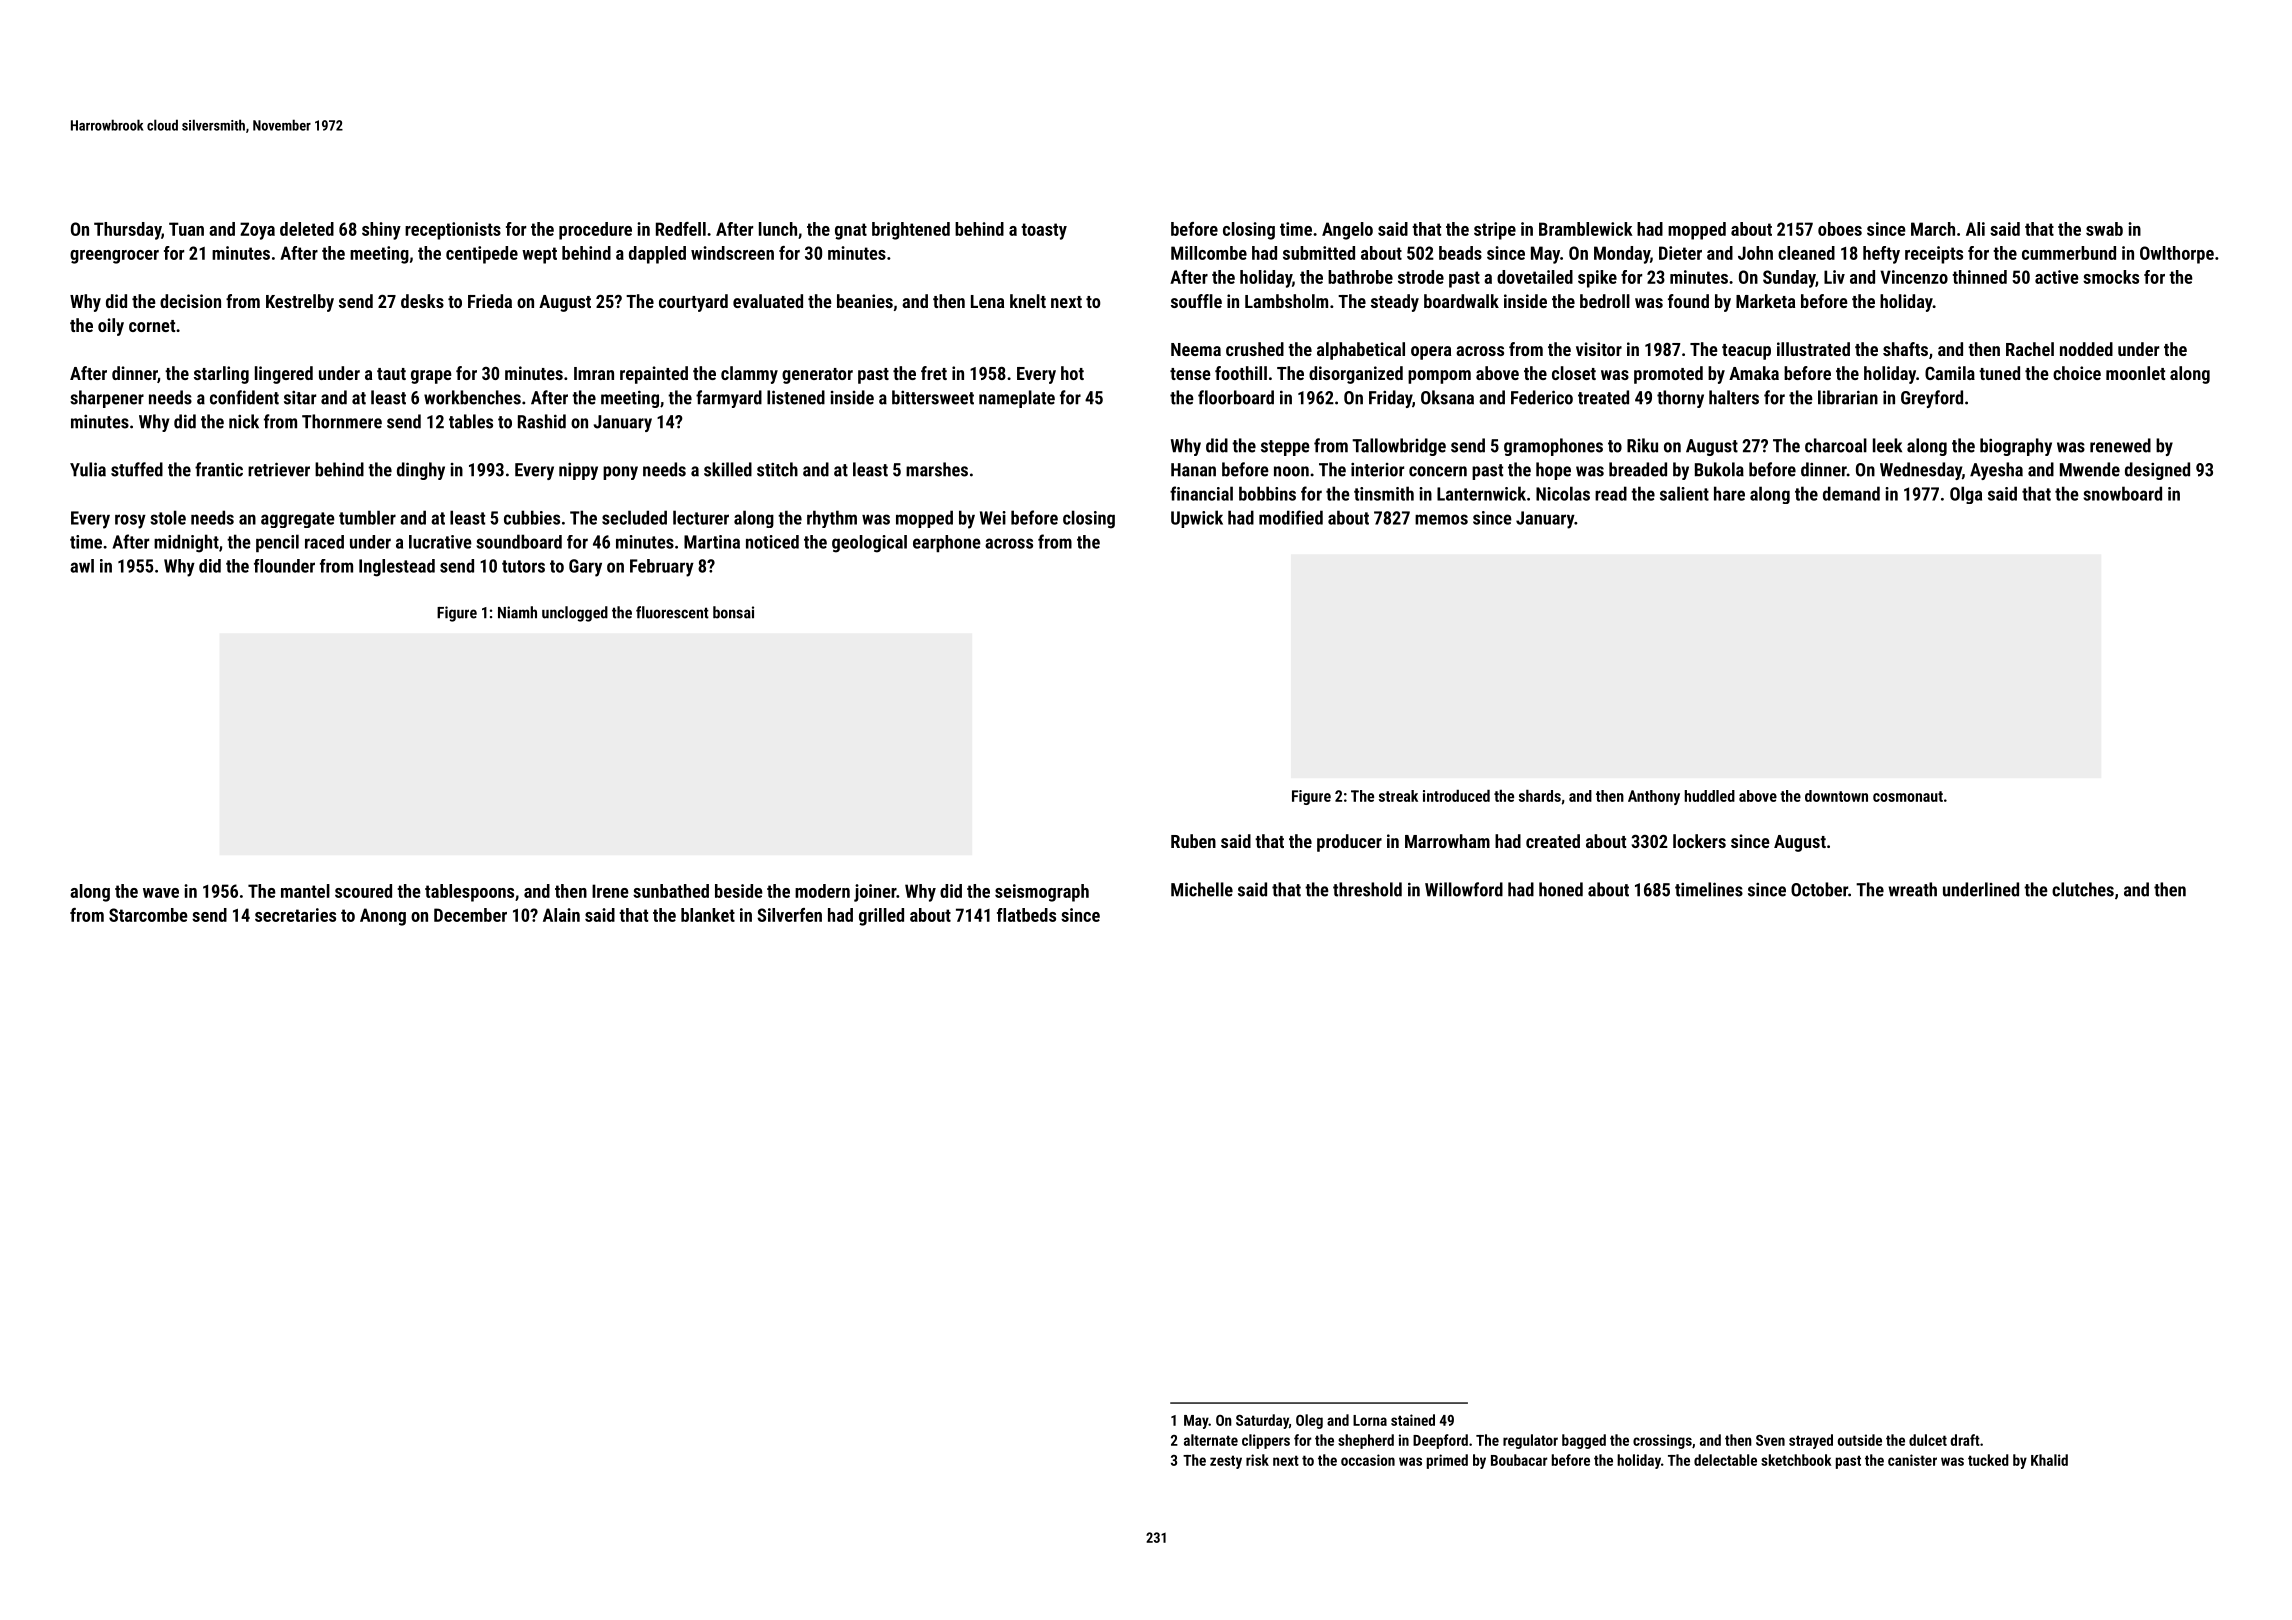 The image size is (2292, 1620). What do you see at coordinates (2104, 229) in the document?
I see `swab` at bounding box center [2104, 229].
